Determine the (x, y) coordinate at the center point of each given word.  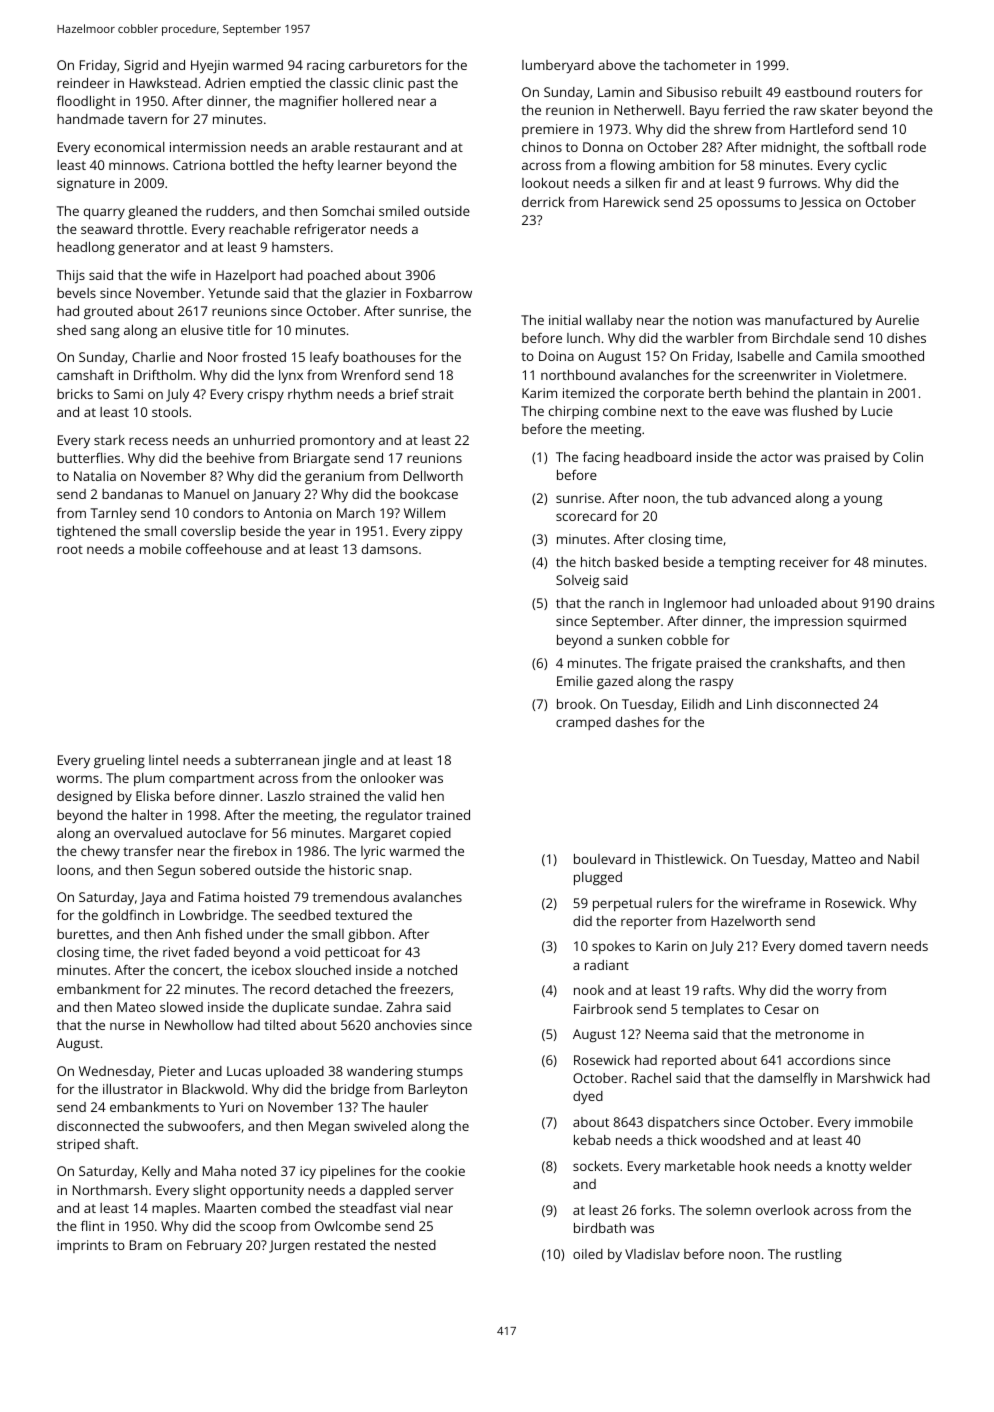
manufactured (809, 319)
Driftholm (163, 374)
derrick (543, 202)
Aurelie (897, 320)
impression (809, 622)
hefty (318, 166)
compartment (211, 780)
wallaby (609, 321)
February (214, 1246)
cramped (583, 723)
